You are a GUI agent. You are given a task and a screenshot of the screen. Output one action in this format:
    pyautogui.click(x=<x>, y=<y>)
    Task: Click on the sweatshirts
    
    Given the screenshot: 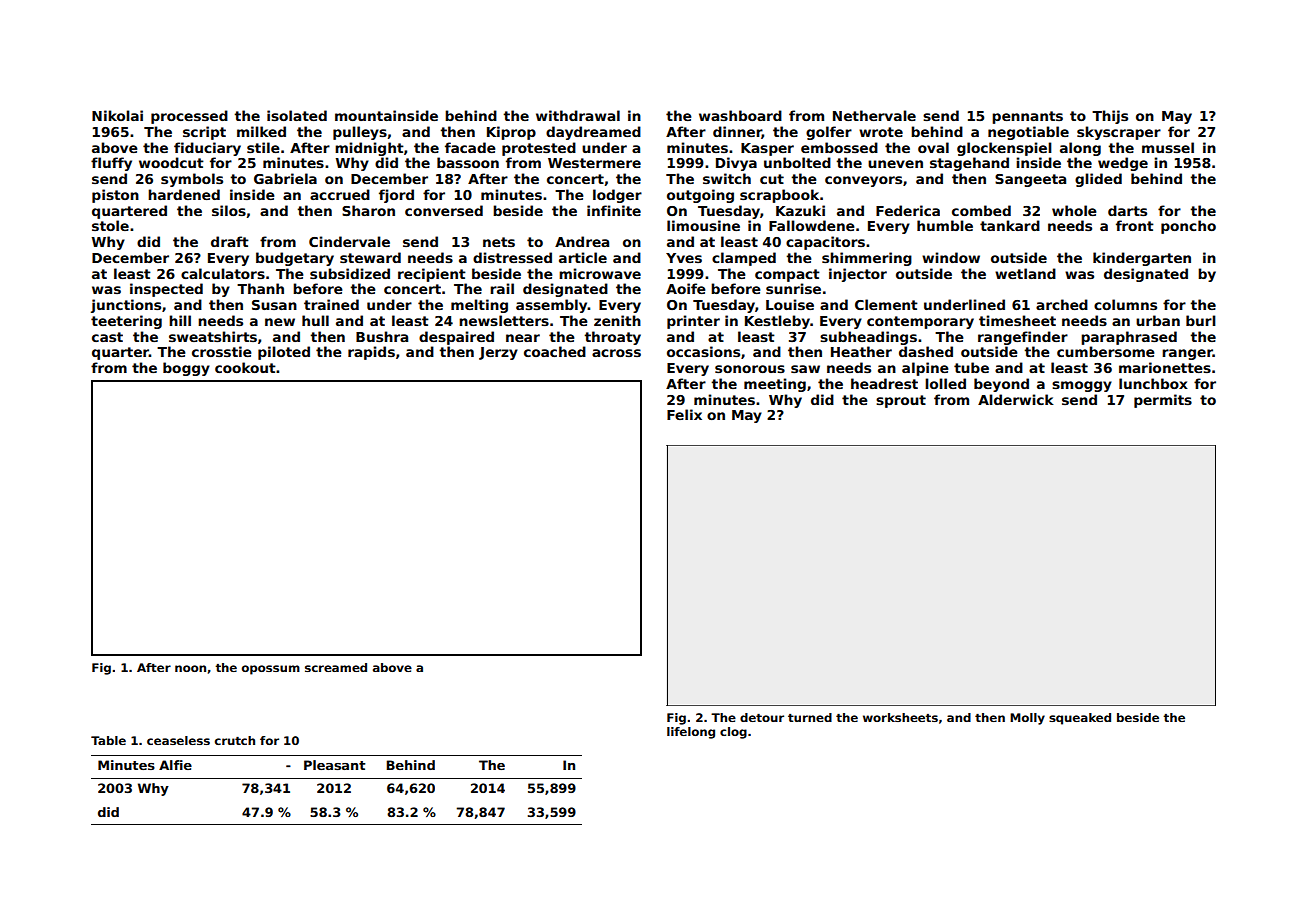 What is the action you would take?
    pyautogui.click(x=213, y=336)
